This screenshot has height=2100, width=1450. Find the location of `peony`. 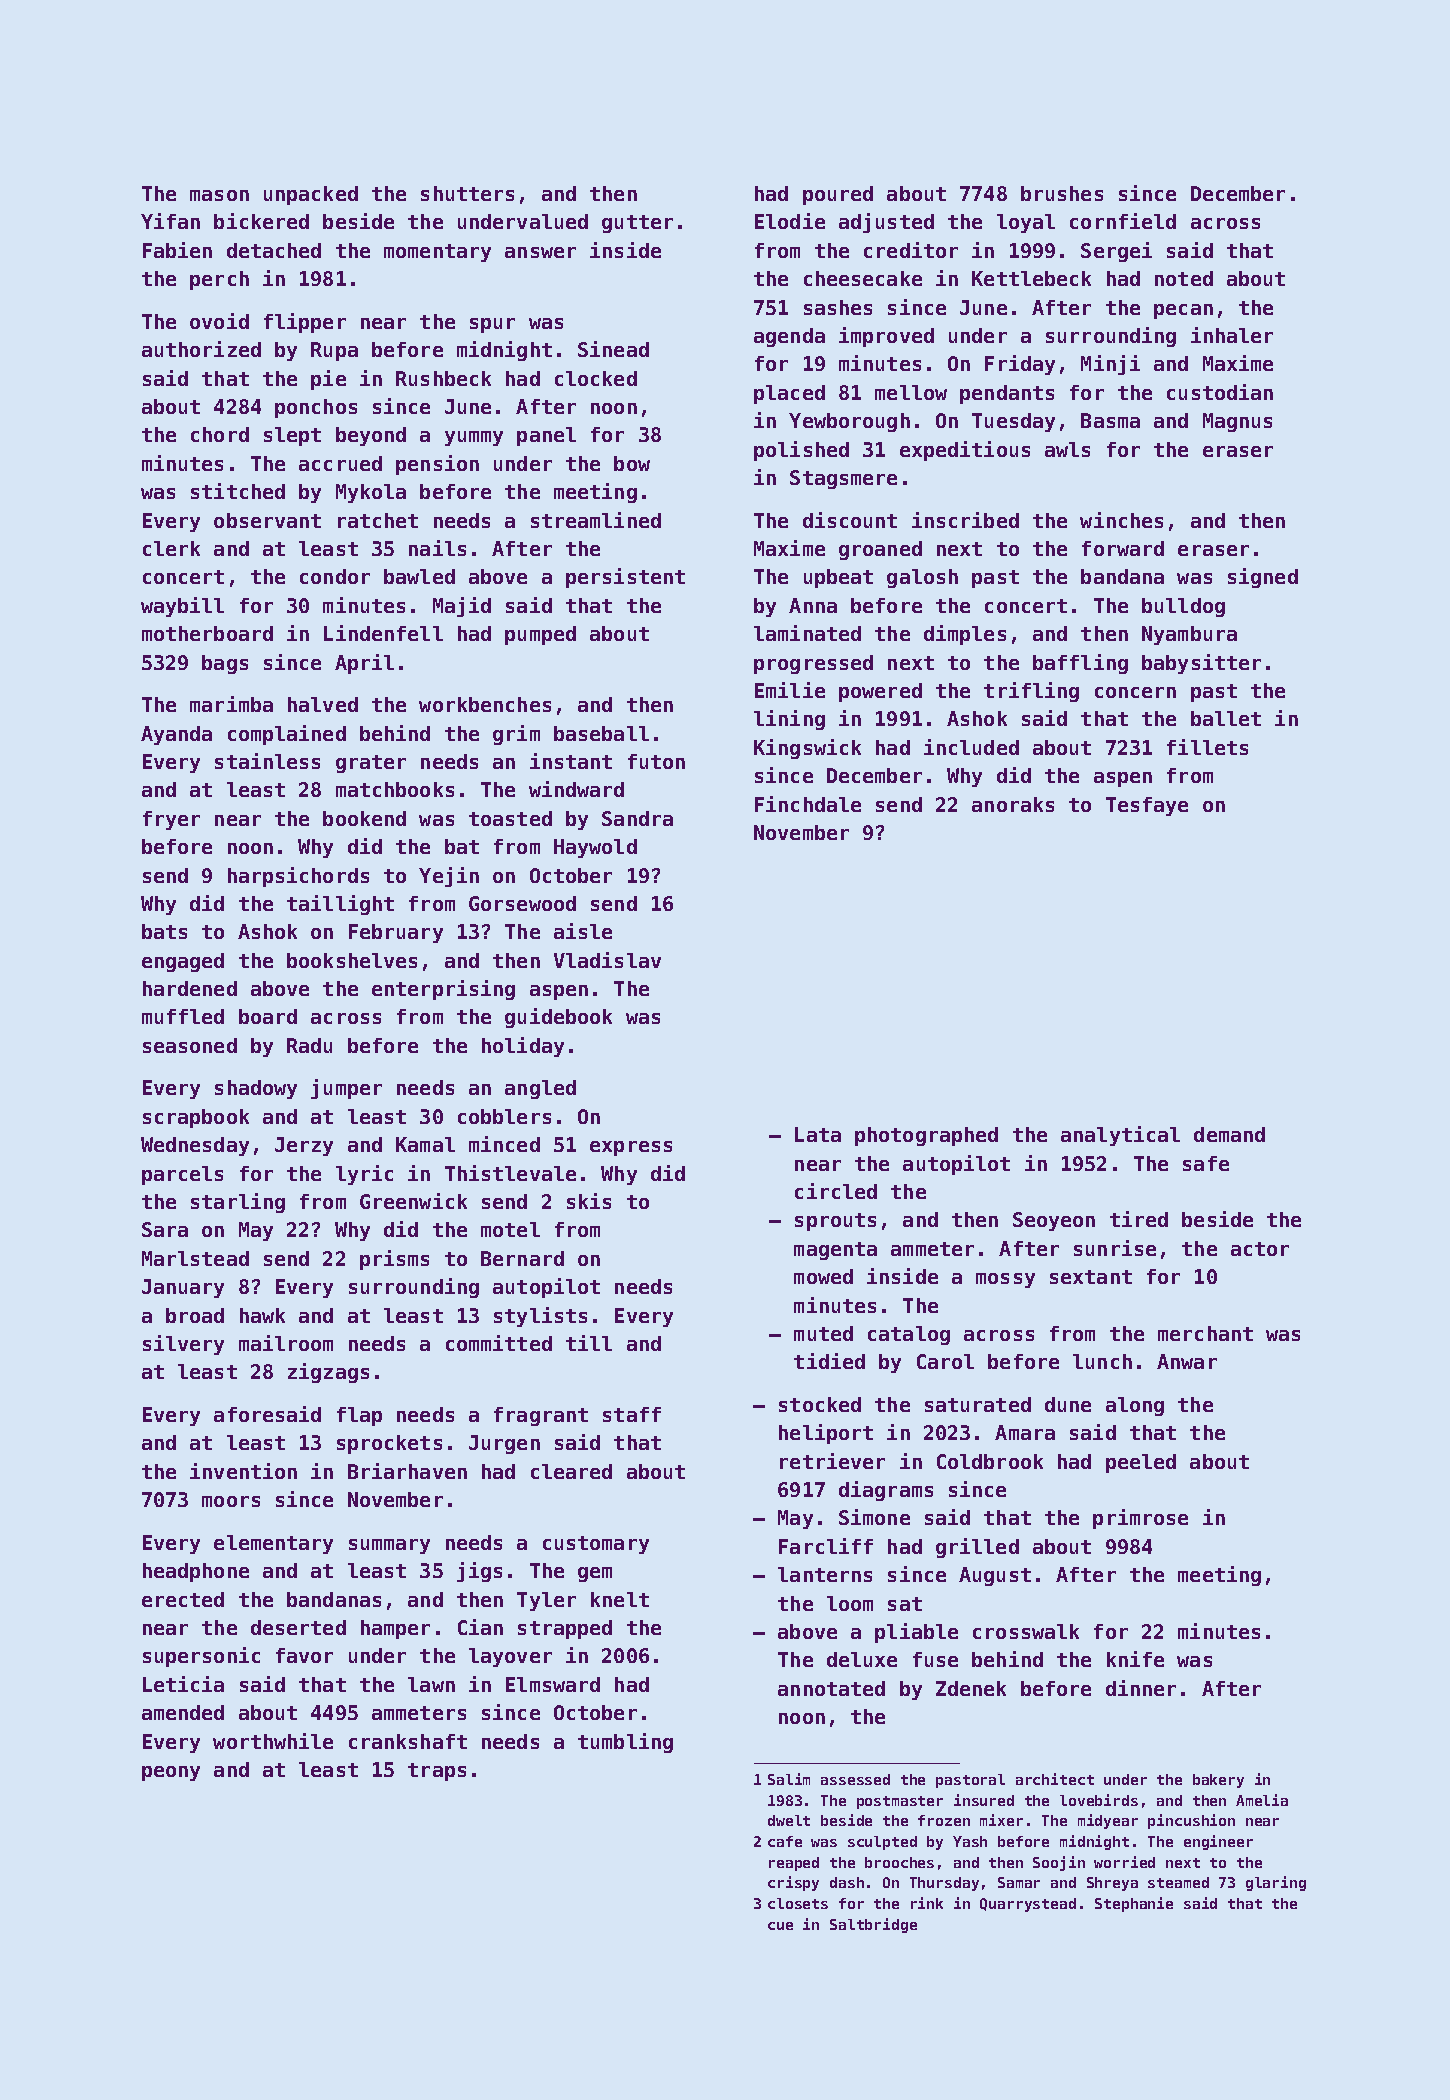

peony is located at coordinates (171, 1773).
